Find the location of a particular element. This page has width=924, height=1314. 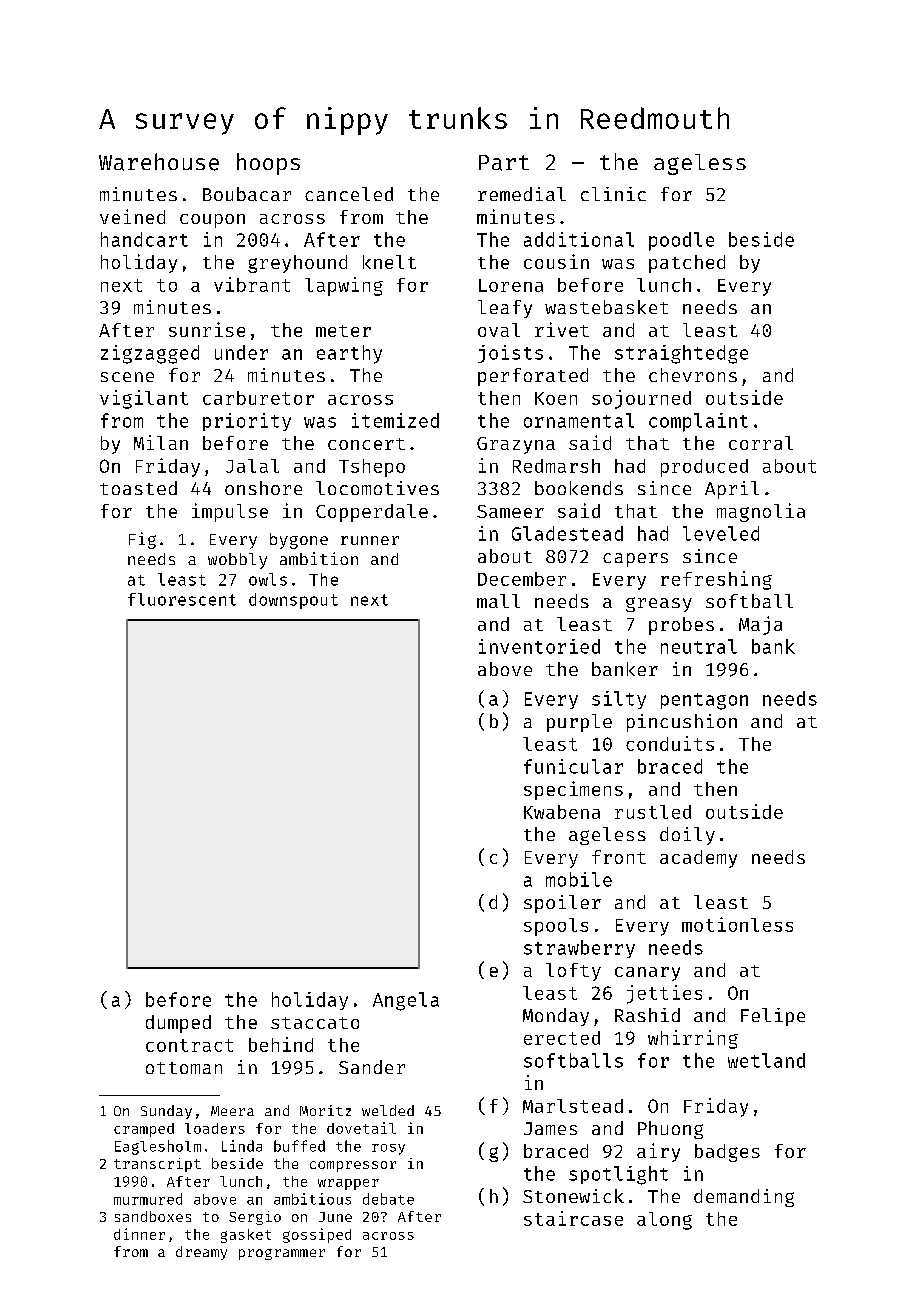

Part is located at coordinates (504, 163).
